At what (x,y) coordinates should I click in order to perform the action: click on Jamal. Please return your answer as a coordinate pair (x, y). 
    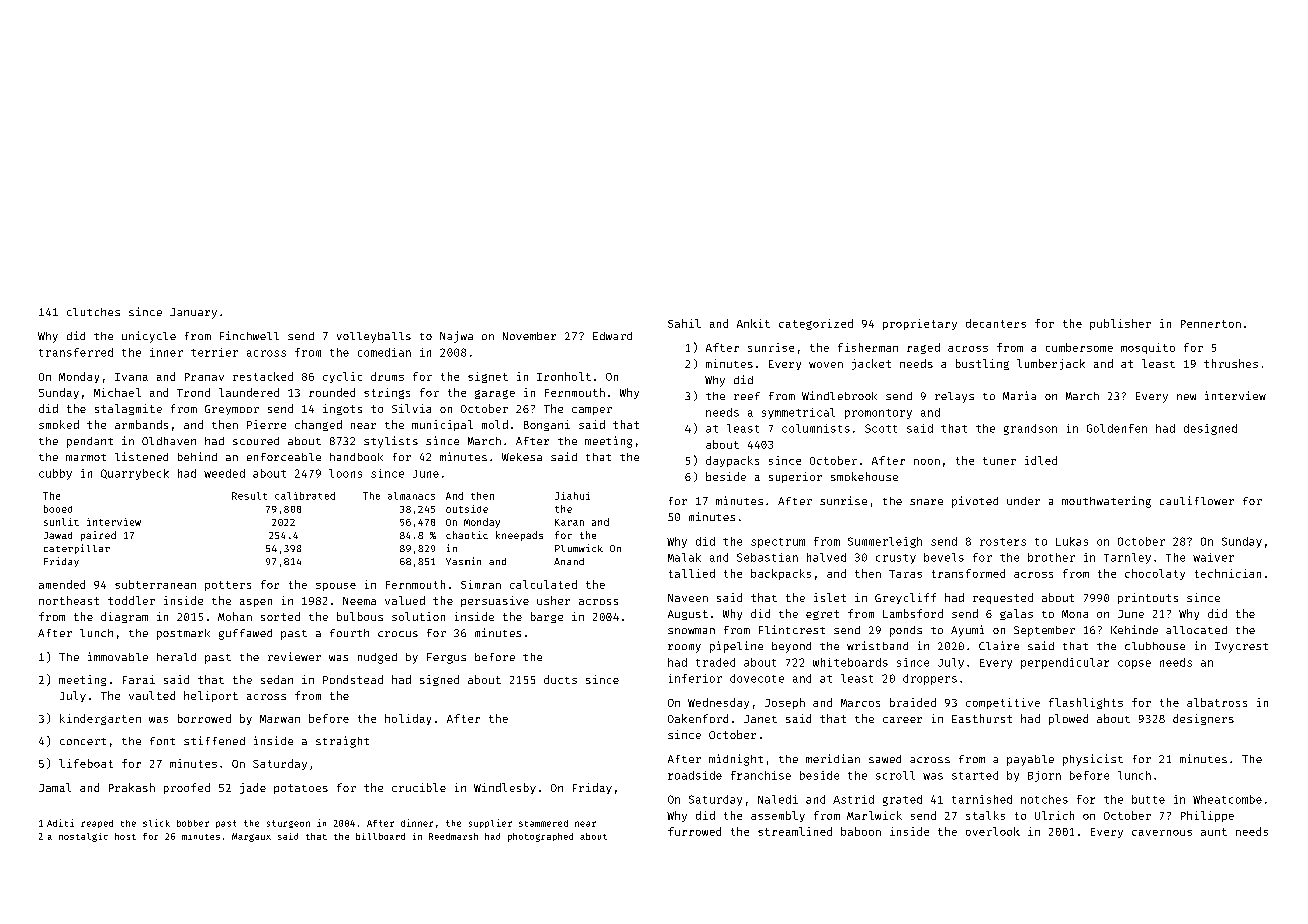
    Looking at the image, I should click on (55, 787).
